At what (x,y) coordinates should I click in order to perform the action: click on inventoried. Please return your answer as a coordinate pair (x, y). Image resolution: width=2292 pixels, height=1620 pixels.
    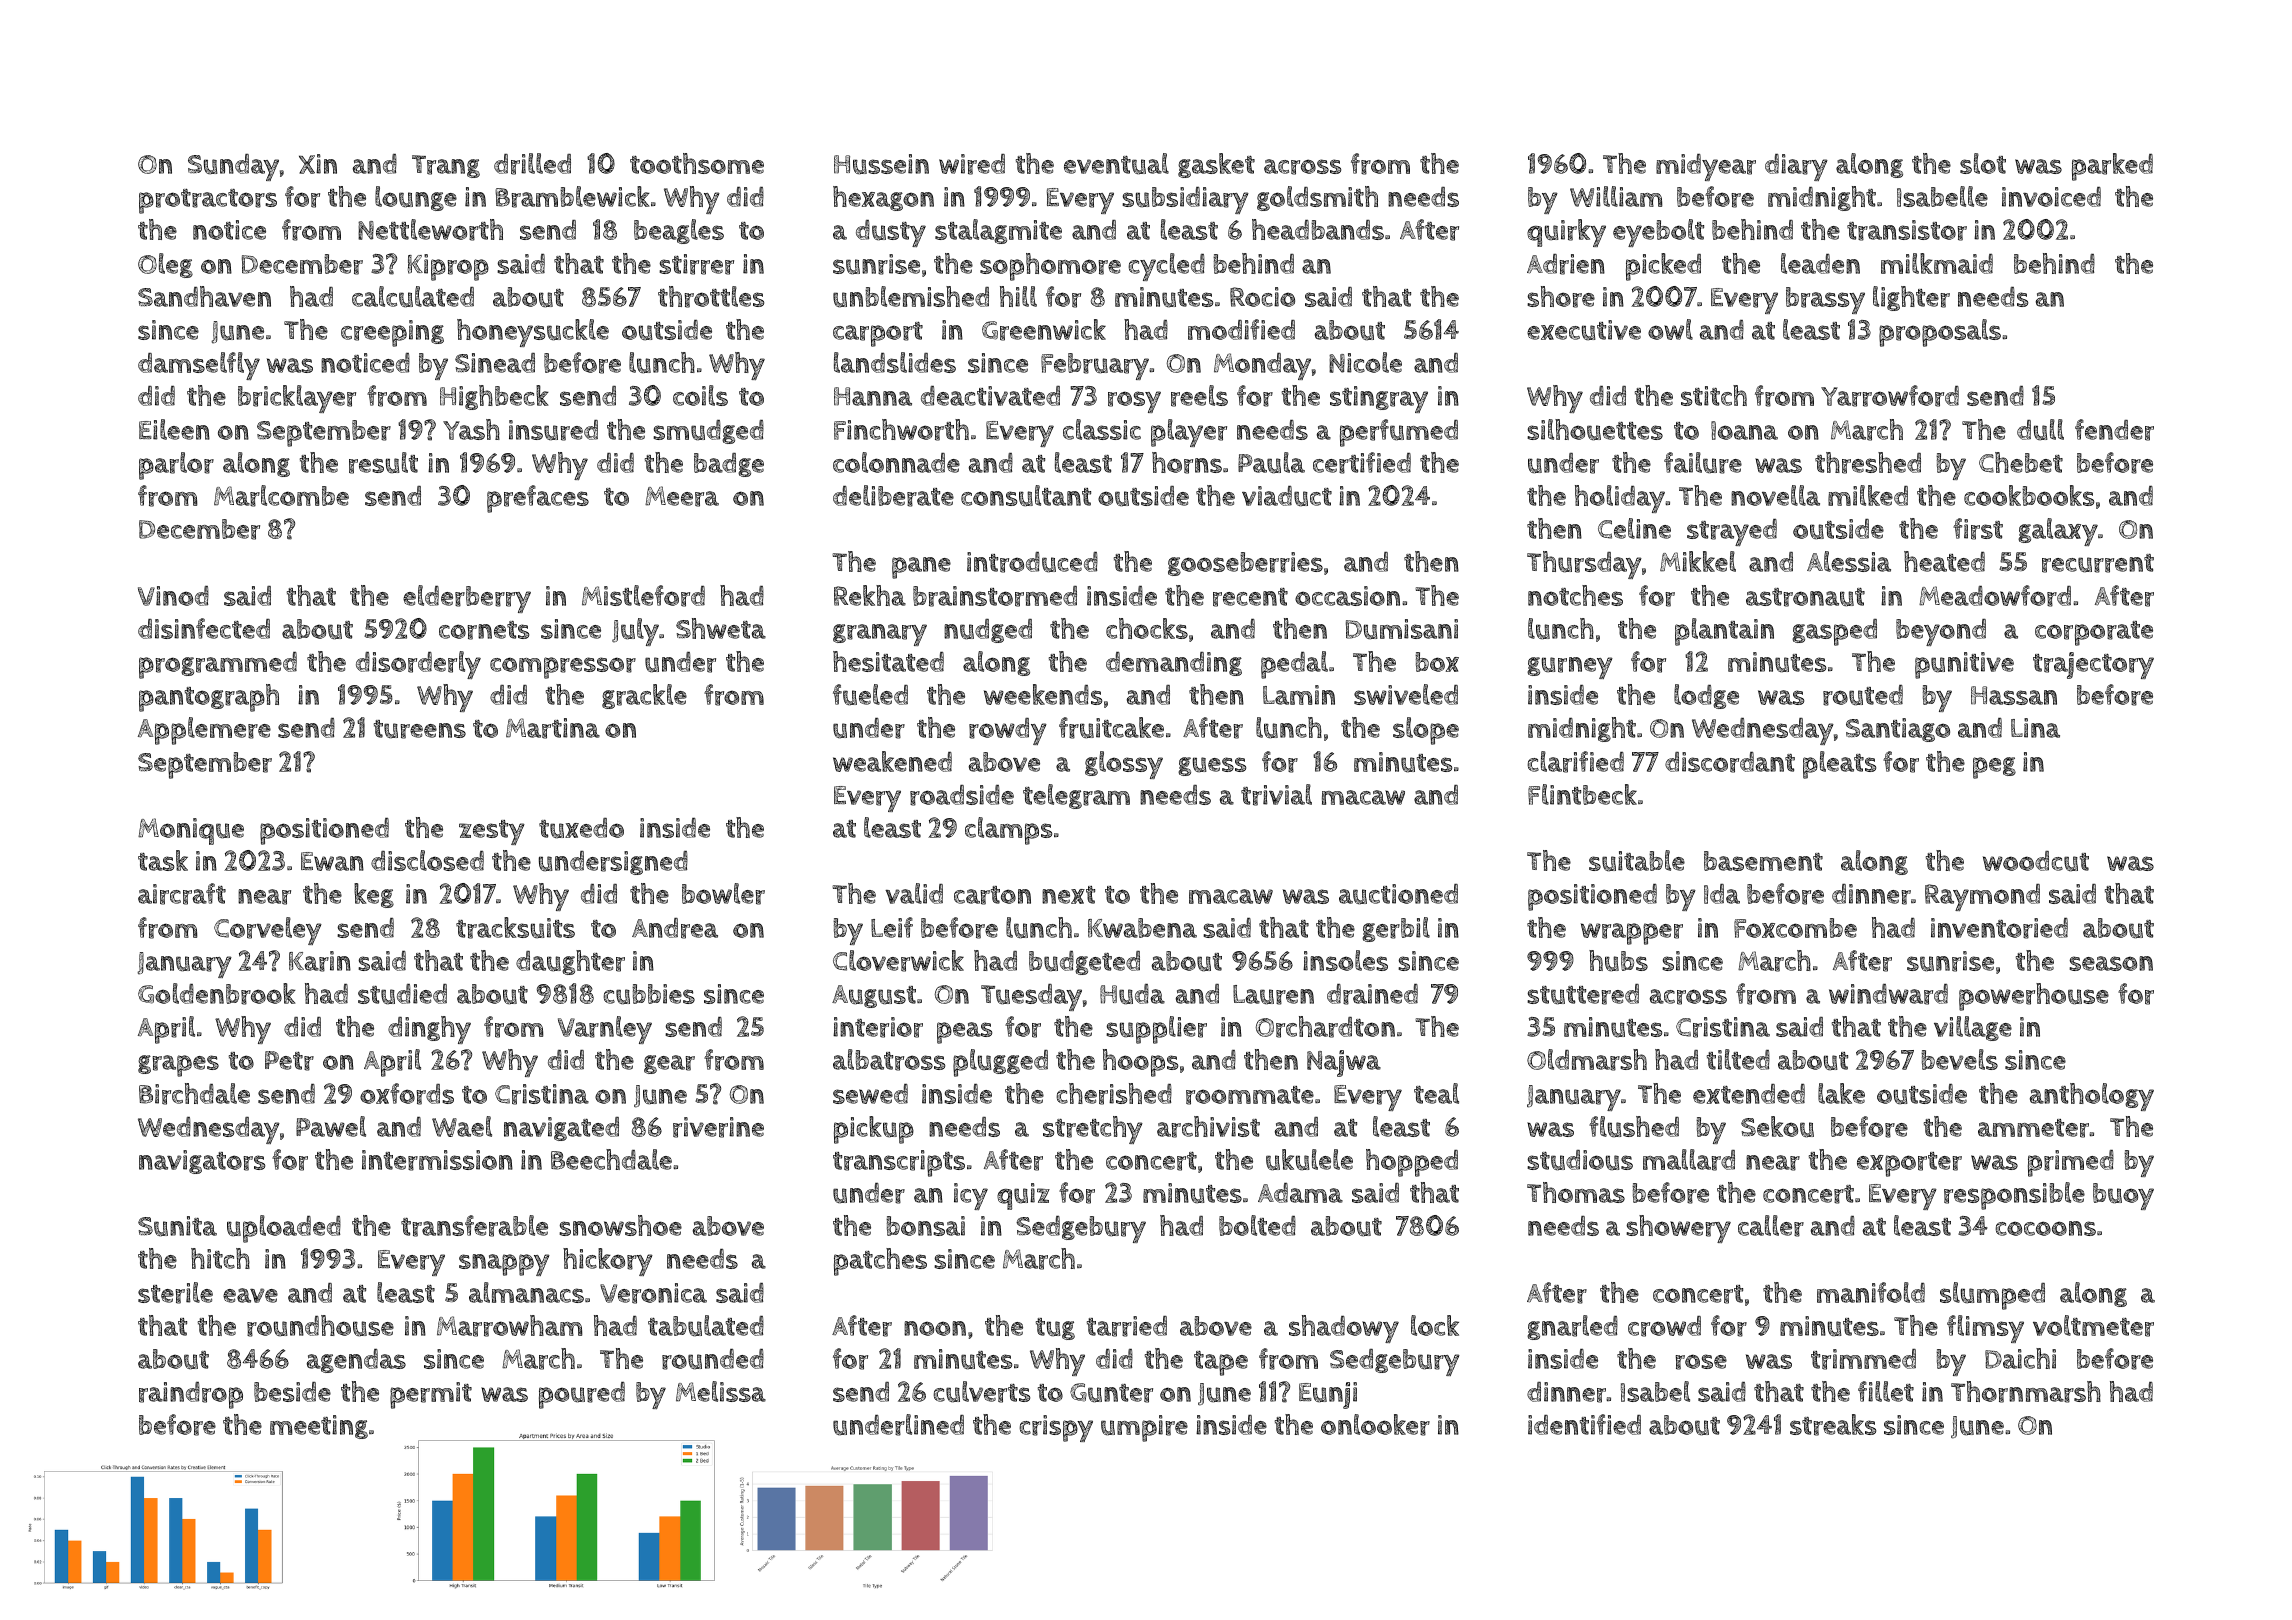
    Looking at the image, I should click on (1999, 928).
